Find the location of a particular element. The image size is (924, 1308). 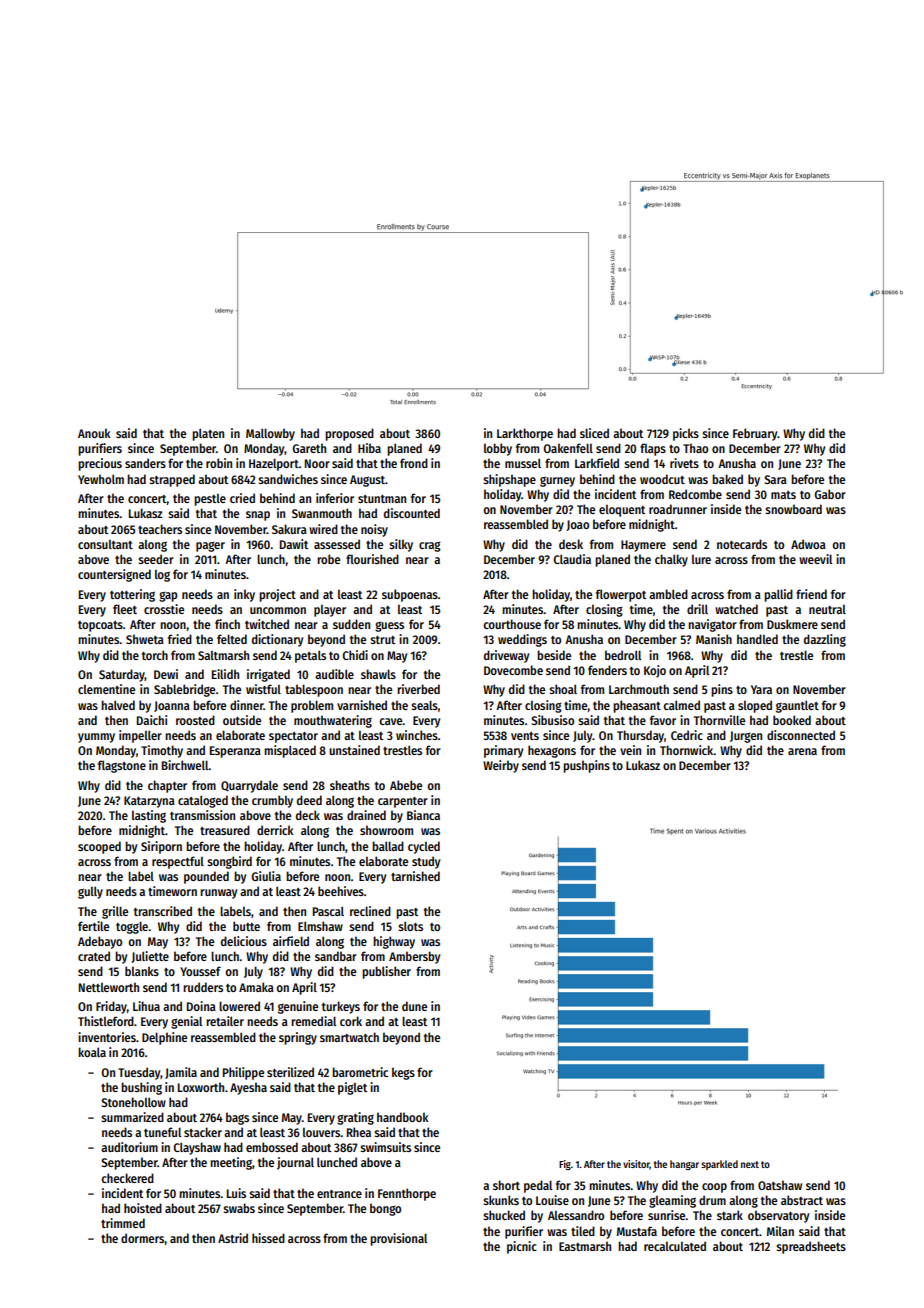

Larkthorpe is located at coordinates (525, 434).
